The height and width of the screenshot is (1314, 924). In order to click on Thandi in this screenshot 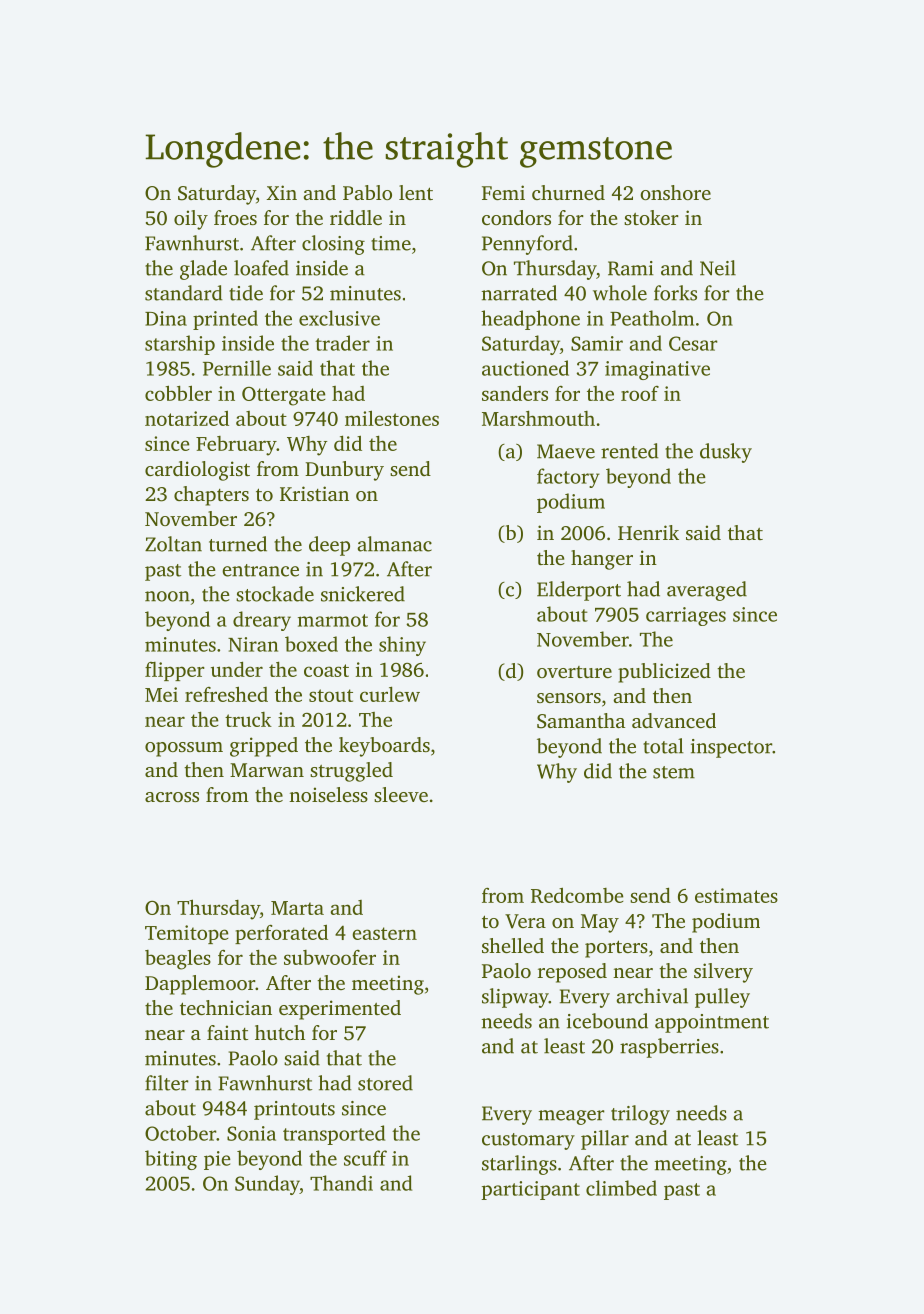, I will do `click(341, 1183)`.
